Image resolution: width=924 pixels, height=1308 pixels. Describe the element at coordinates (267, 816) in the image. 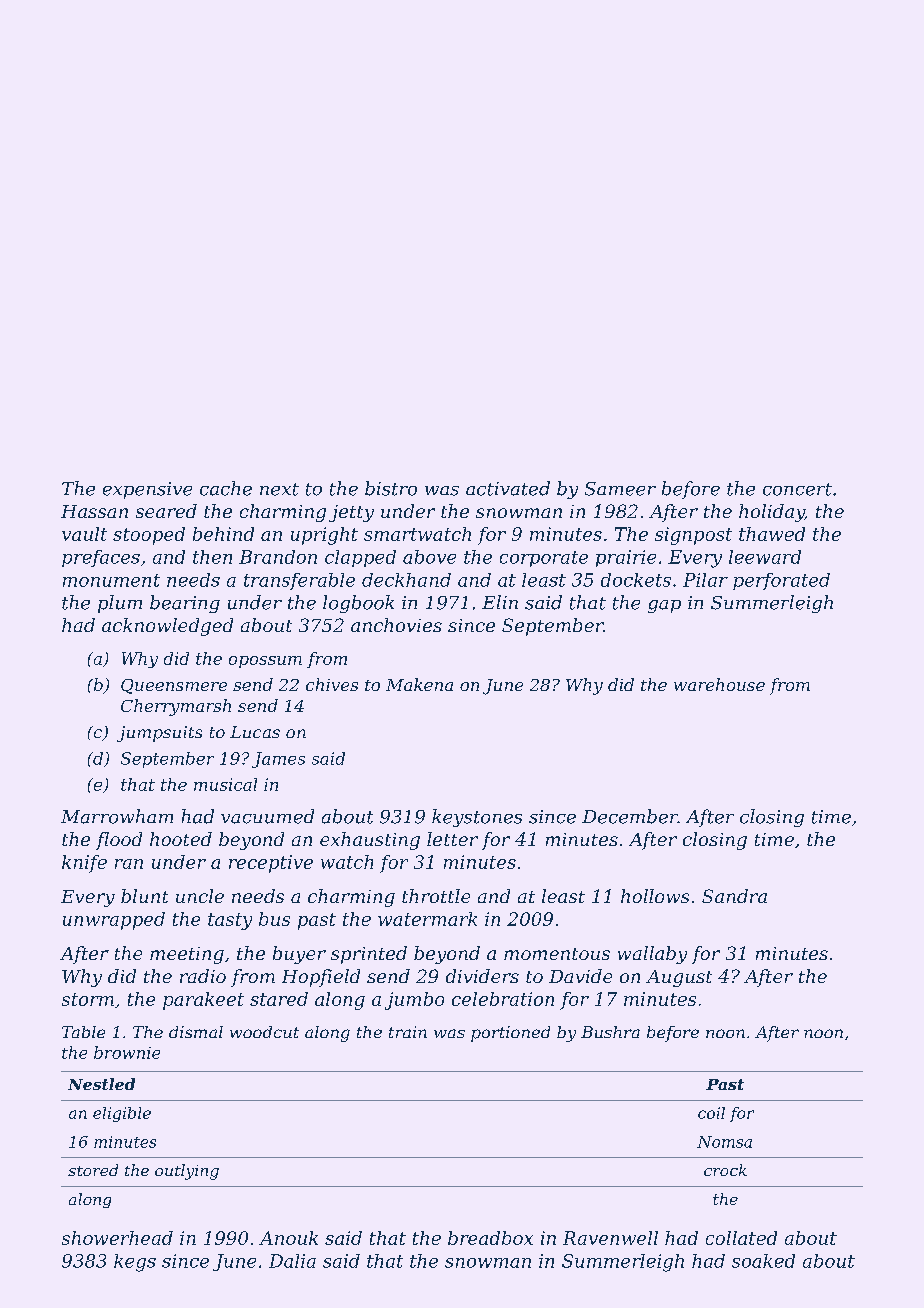

I see `vacuumed` at that location.
